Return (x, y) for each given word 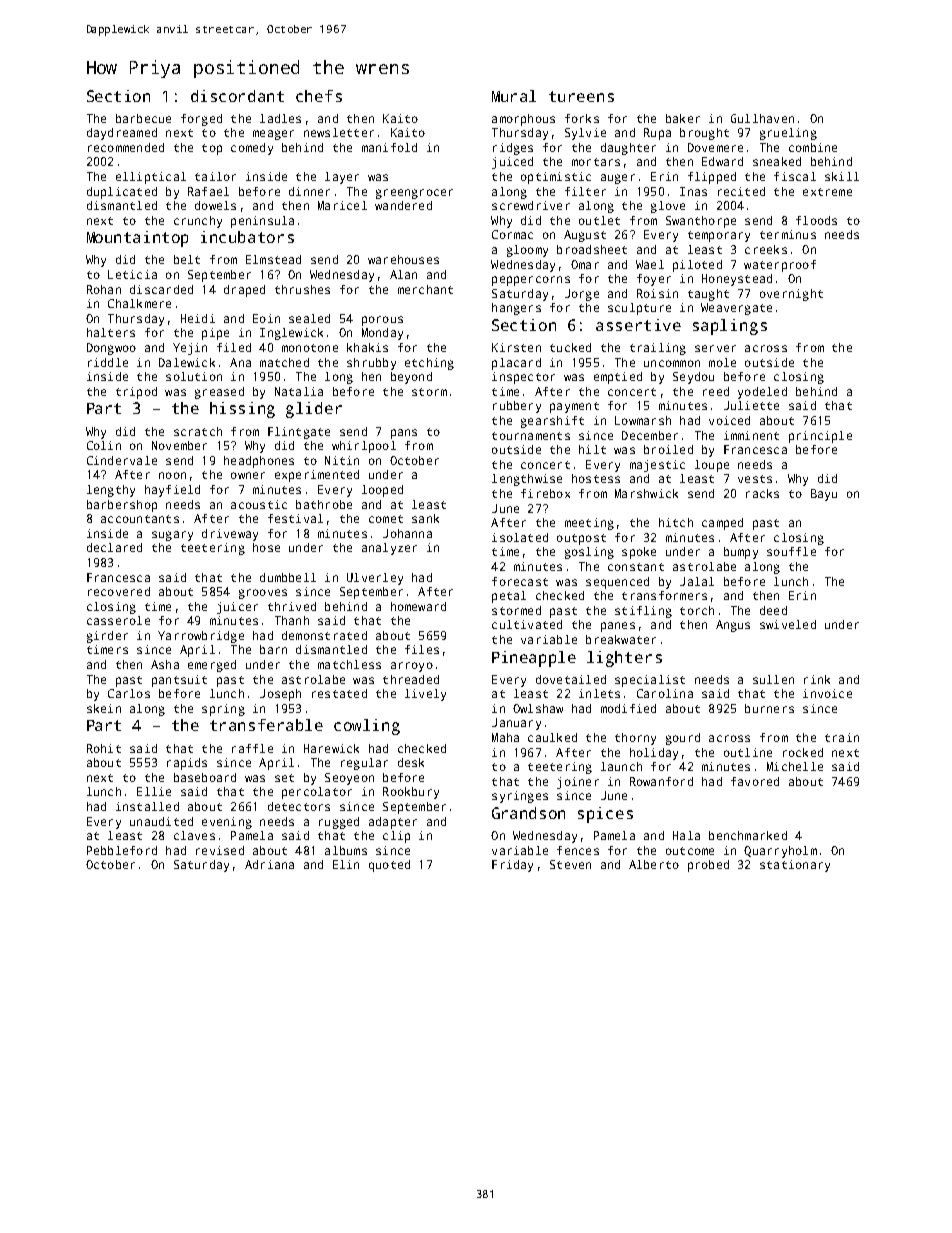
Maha (505, 737)
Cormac (512, 234)
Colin (104, 445)
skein (104, 708)
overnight (791, 295)
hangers (516, 309)
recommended (126, 147)
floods (816, 220)
